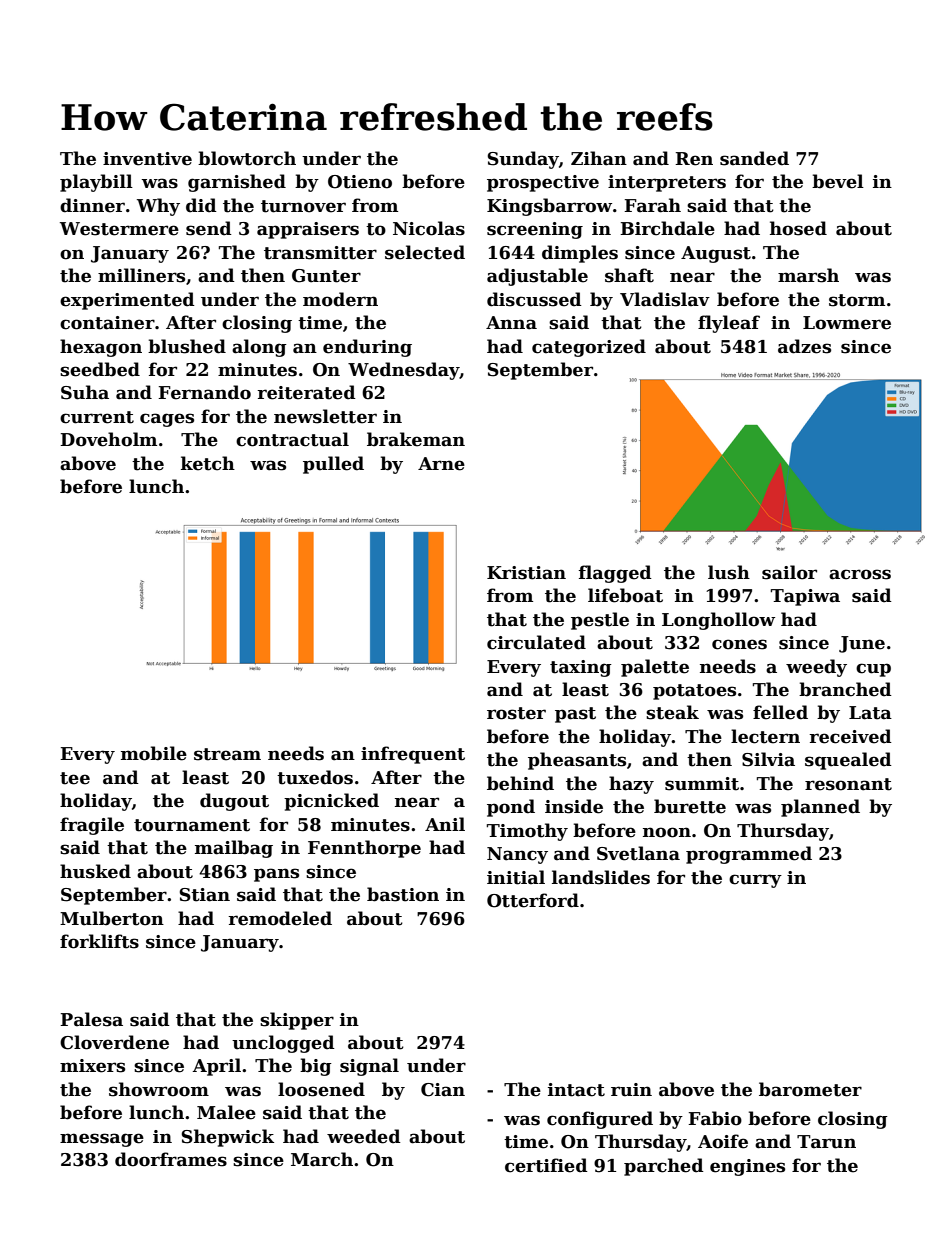 The image size is (952, 1233). Describe the element at coordinates (810, 1089) in the image. I see `barometer` at that location.
